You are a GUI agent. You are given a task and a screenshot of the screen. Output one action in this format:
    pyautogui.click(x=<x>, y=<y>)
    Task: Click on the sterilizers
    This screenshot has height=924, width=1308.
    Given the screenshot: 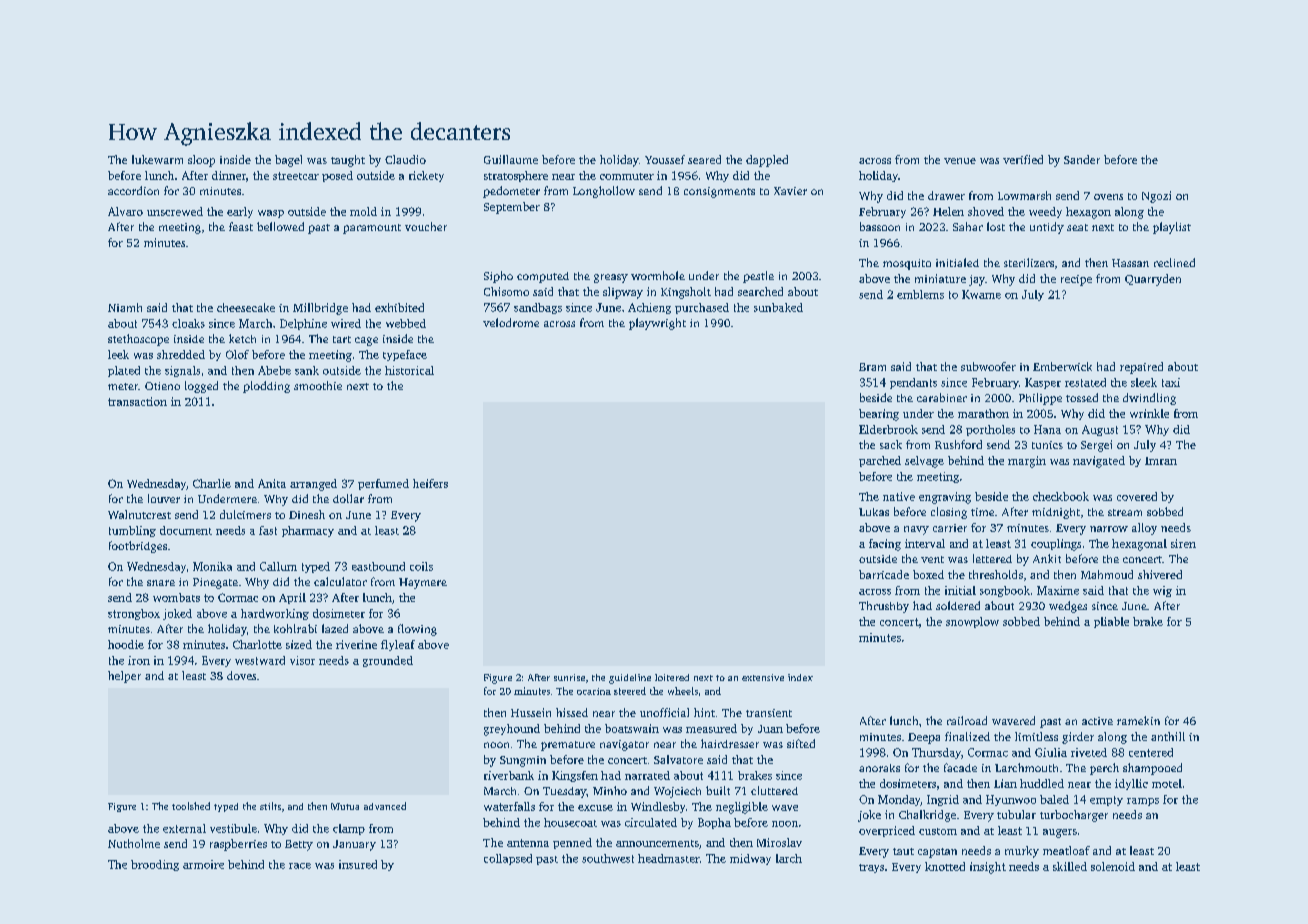 What is the action you would take?
    pyautogui.click(x=1029, y=262)
